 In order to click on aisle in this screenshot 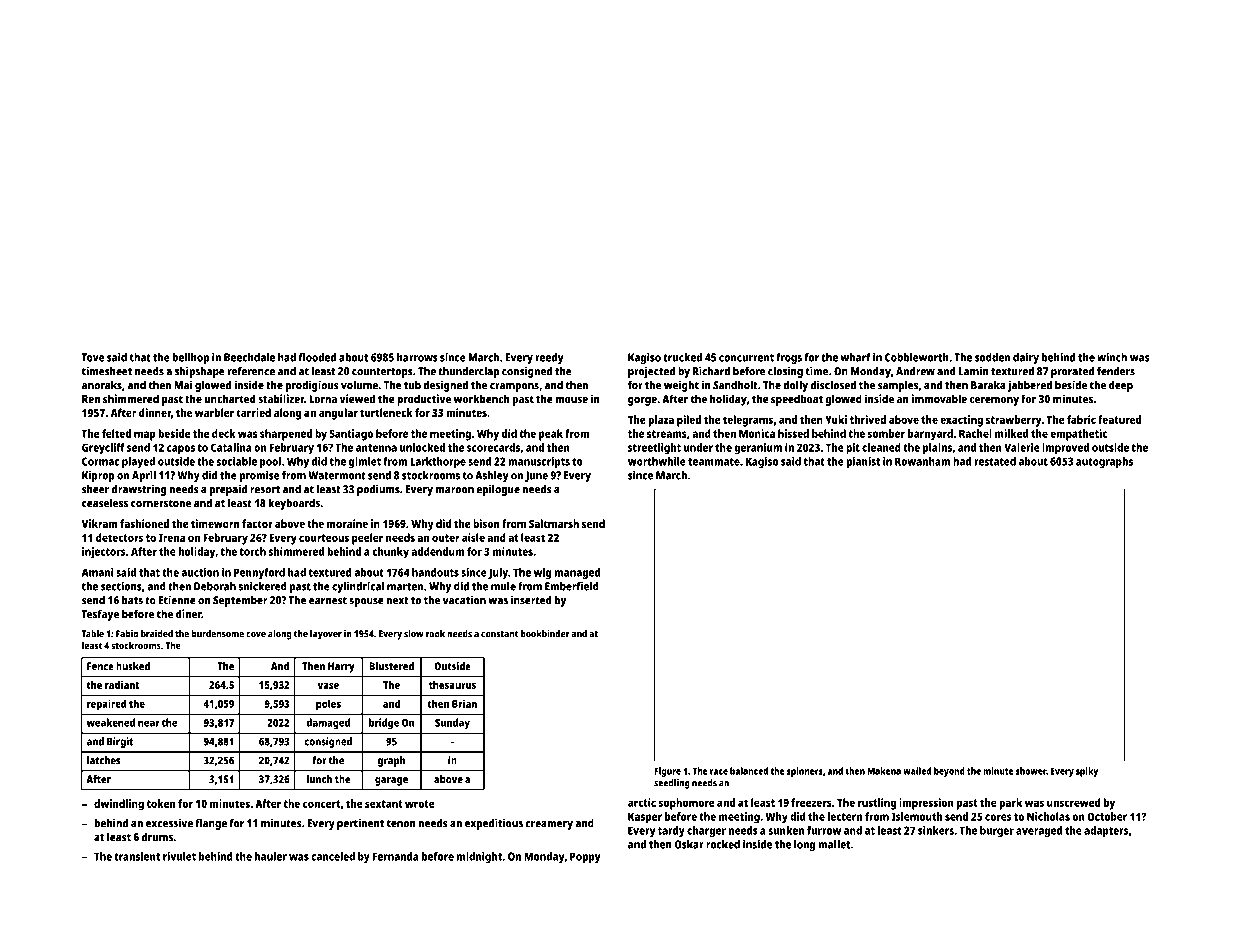, I will do `click(473, 537)`.
